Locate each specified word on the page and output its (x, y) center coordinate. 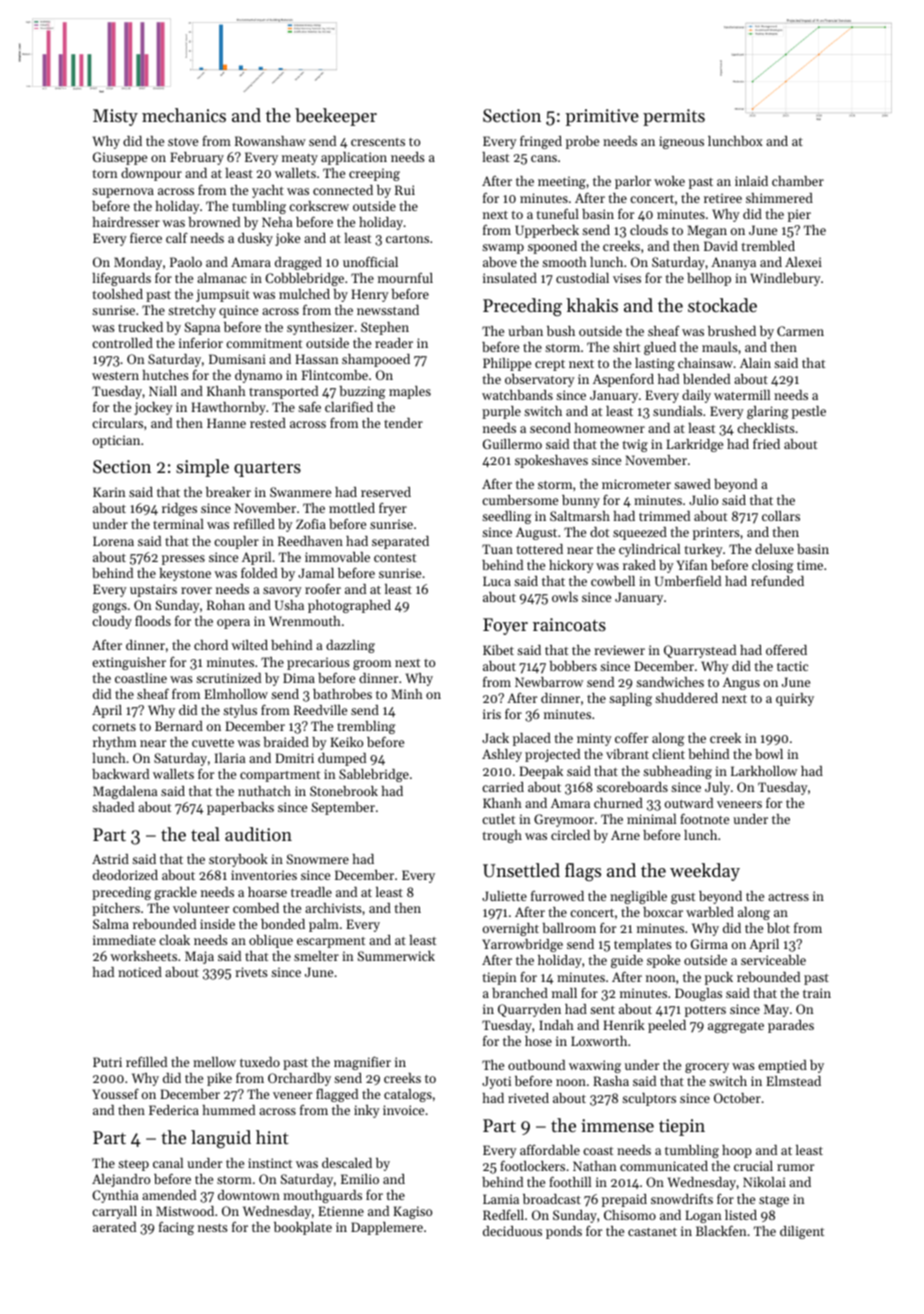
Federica (174, 1110)
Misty (115, 117)
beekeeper (336, 117)
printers (716, 533)
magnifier (362, 1063)
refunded (777, 580)
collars (781, 516)
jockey (153, 408)
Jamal (316, 573)
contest (395, 558)
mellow (214, 1062)
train (817, 993)
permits (674, 117)
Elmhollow (236, 694)
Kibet (498, 650)
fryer (393, 509)
